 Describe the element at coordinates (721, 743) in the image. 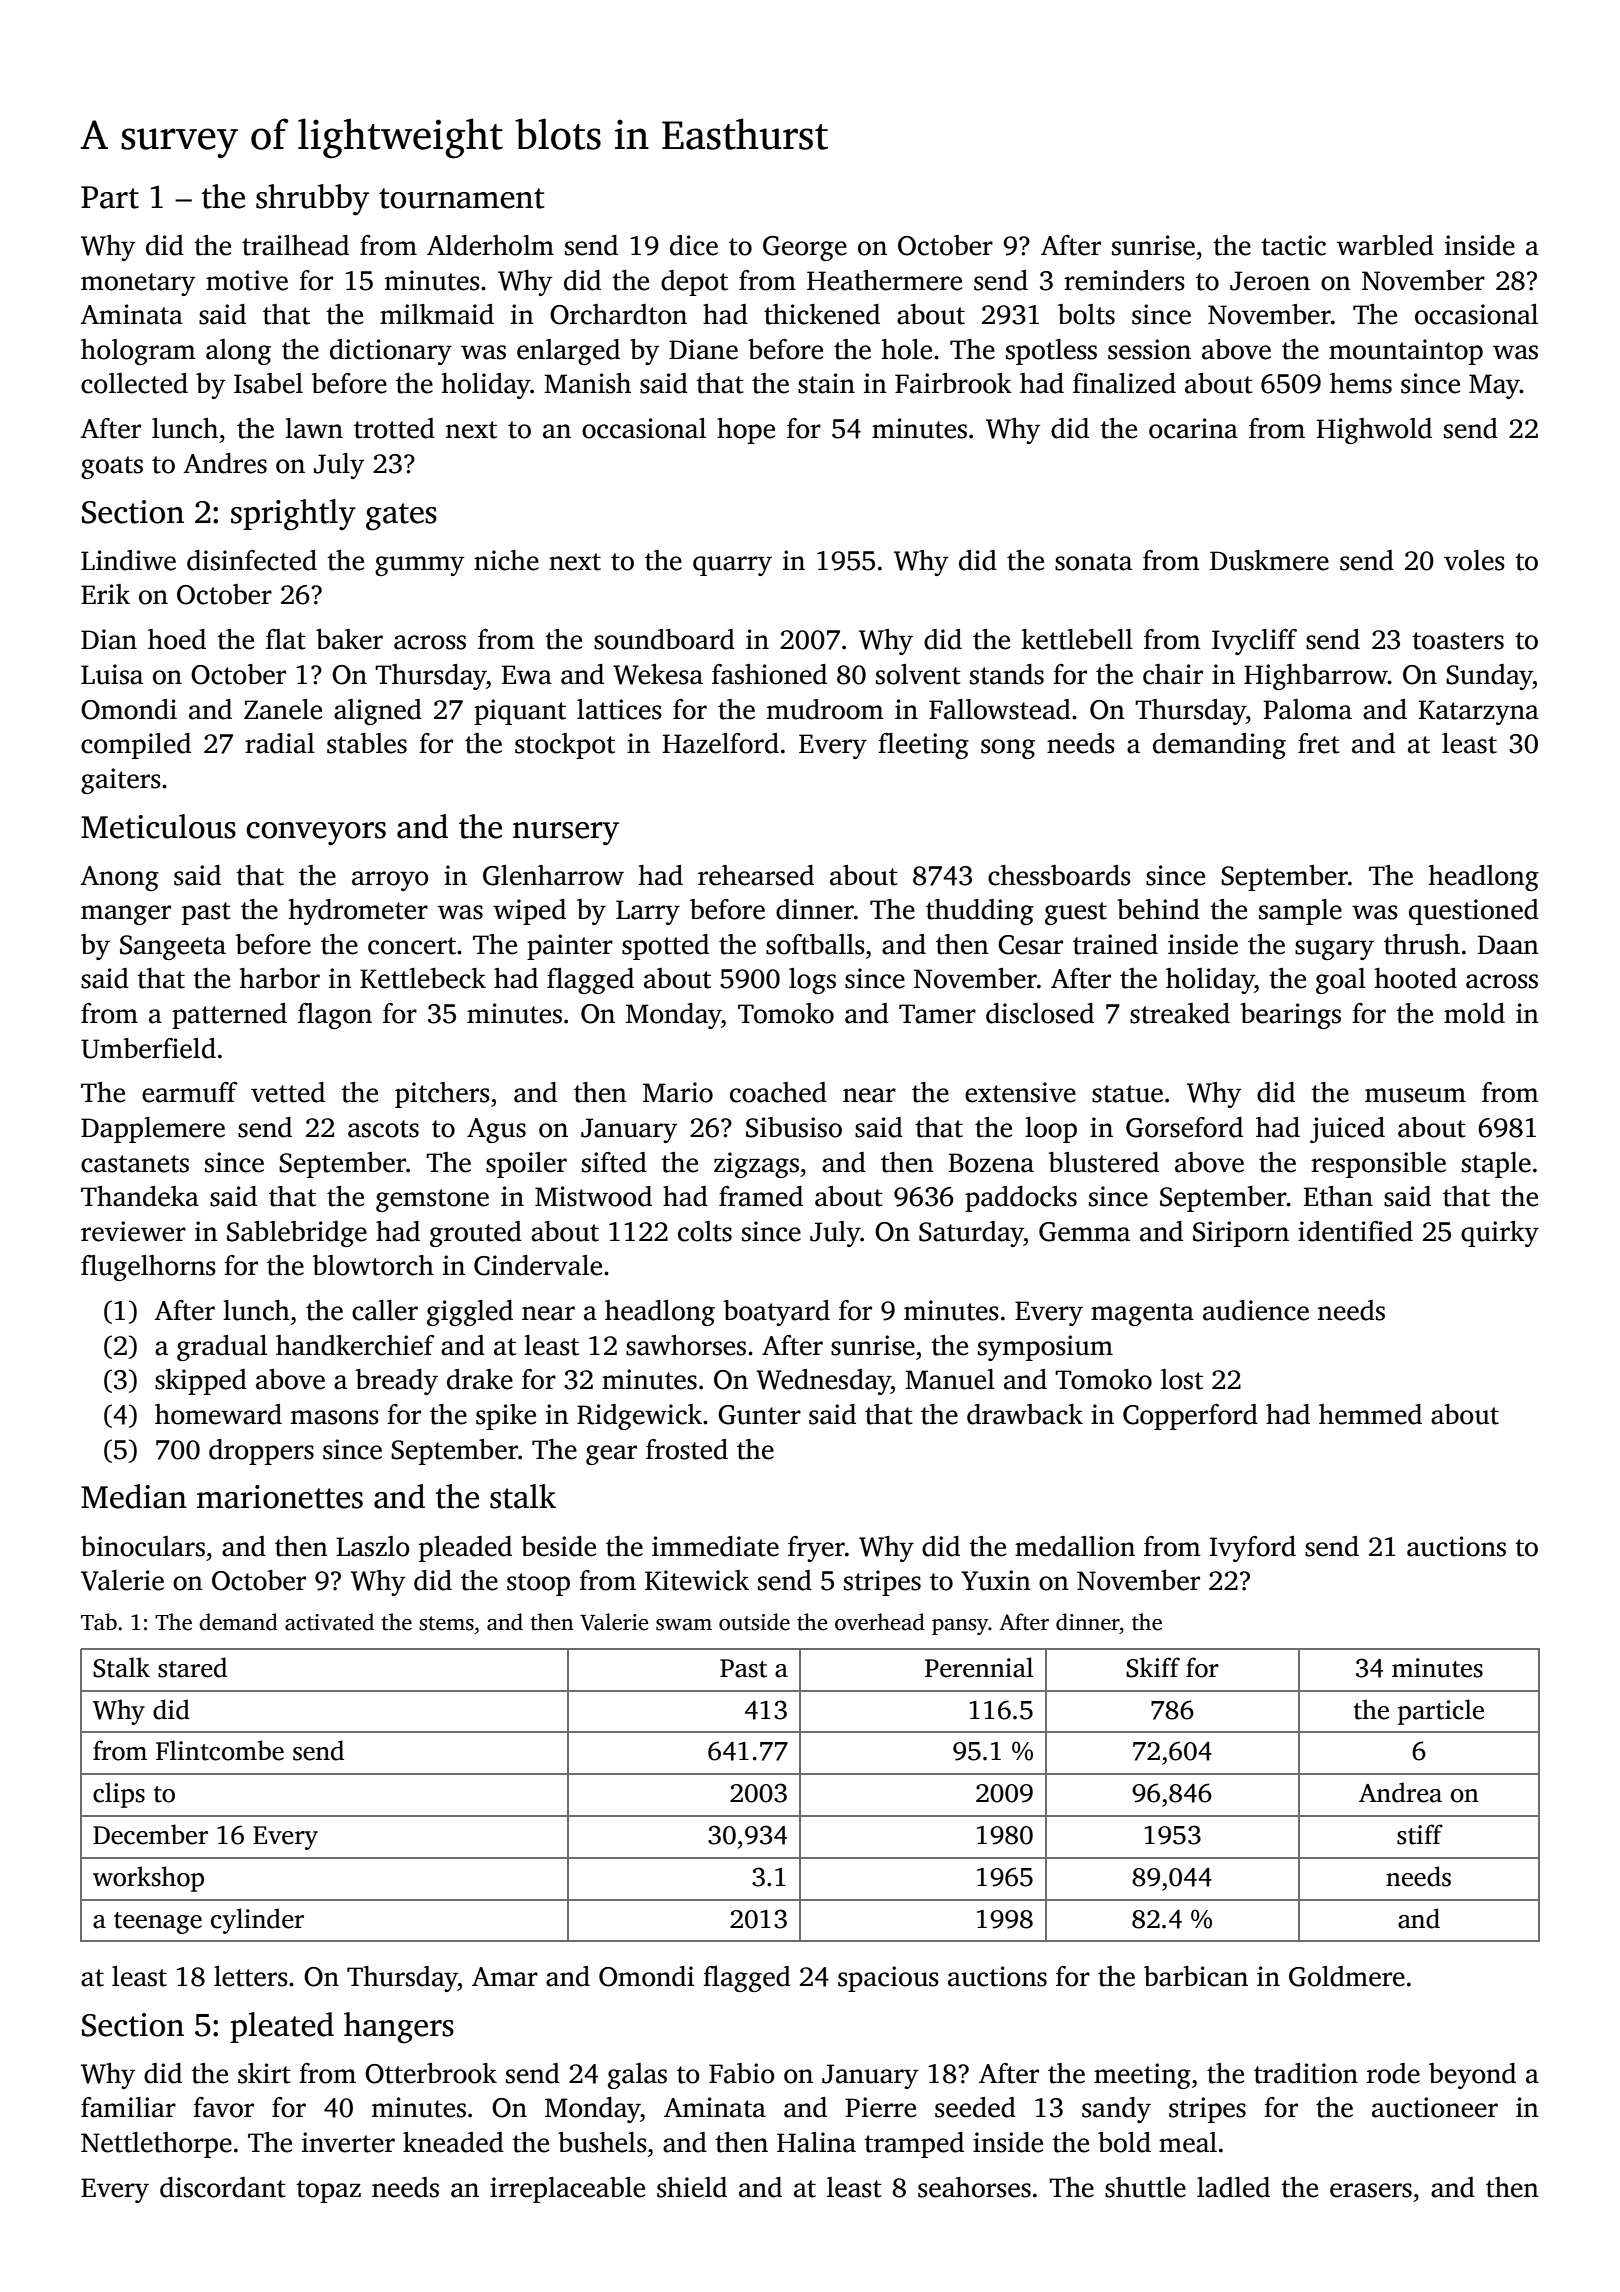

I see `Hazelford` at that location.
